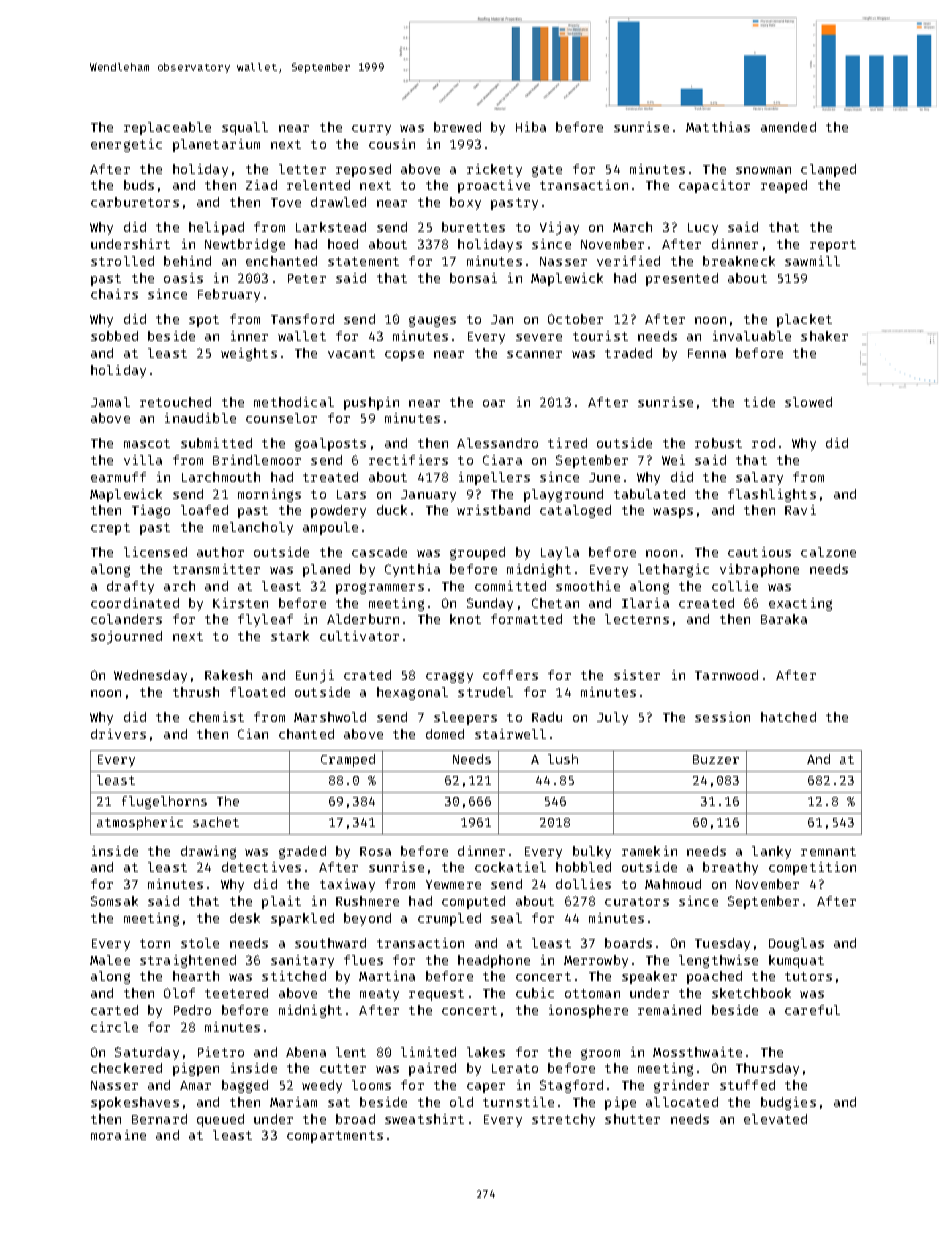 This screenshot has height=1233, width=952. Describe the element at coordinates (200, 418) in the screenshot. I see `inaudible` at that location.
